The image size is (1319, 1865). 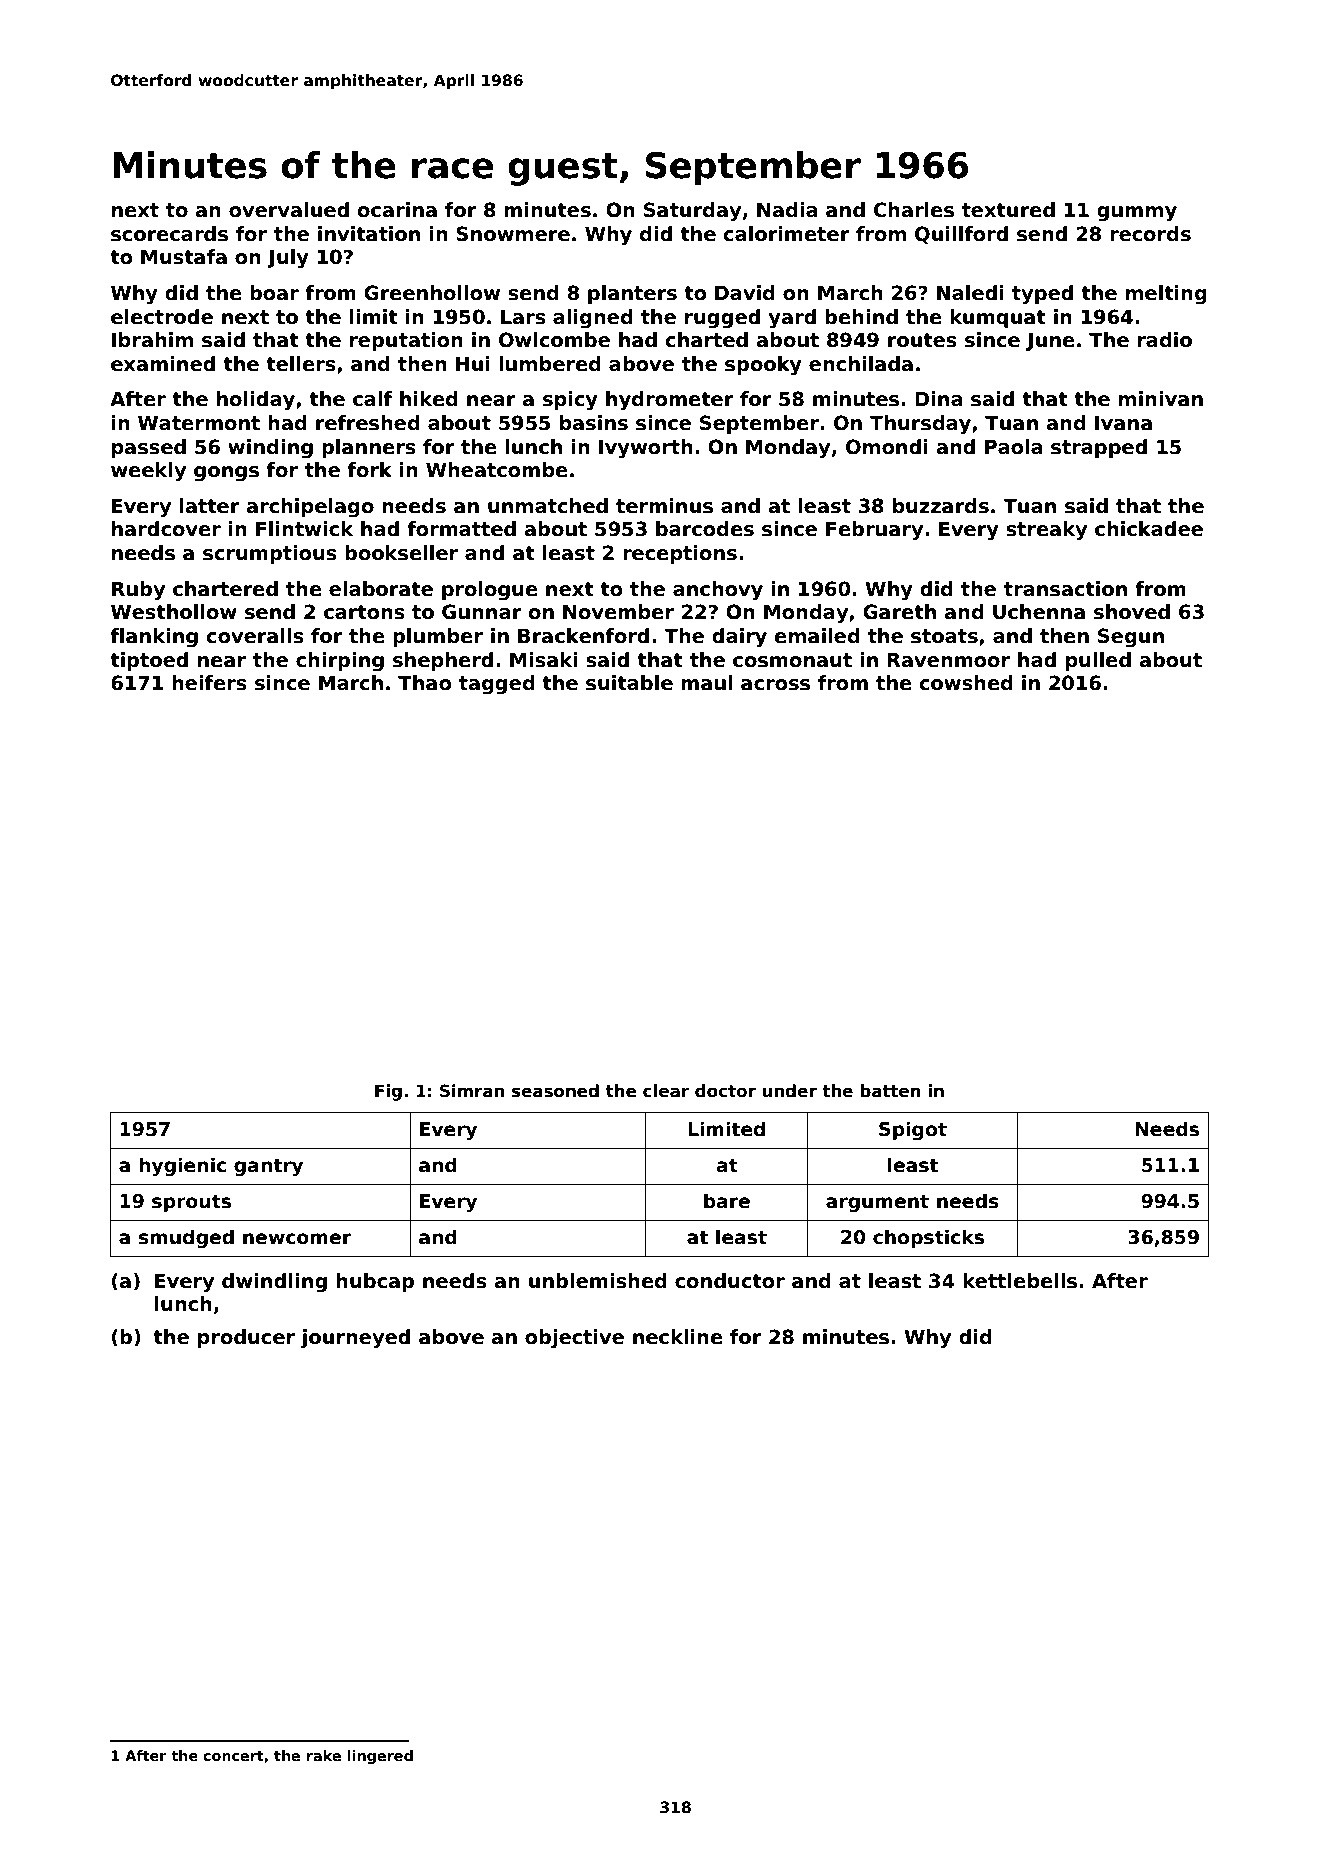 What do you see at coordinates (913, 1130) in the screenshot?
I see `Spigot` at bounding box center [913, 1130].
